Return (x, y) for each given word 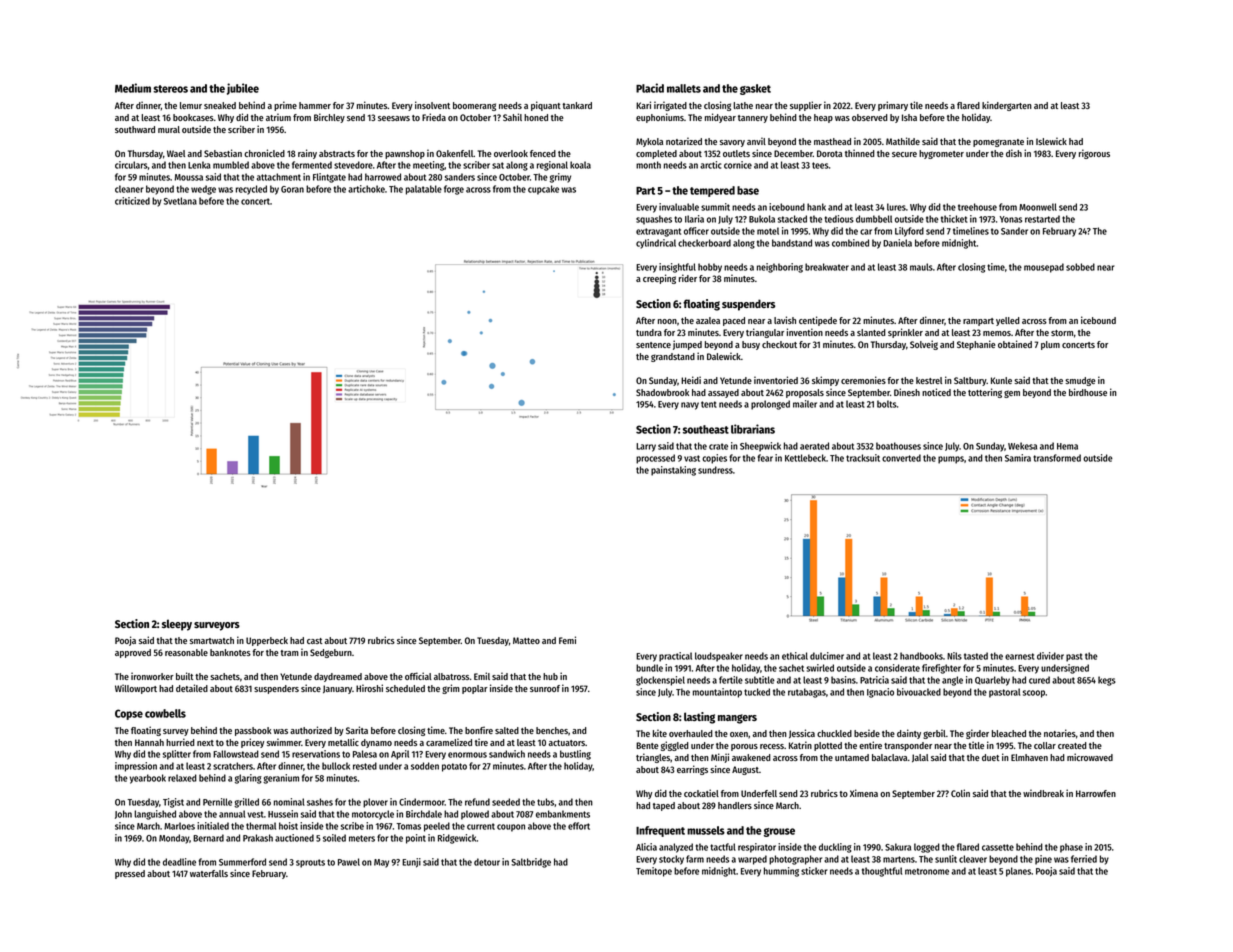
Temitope (654, 872)
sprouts (310, 863)
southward (135, 129)
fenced (543, 153)
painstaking (673, 471)
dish (1014, 153)
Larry (646, 447)
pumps (951, 460)
